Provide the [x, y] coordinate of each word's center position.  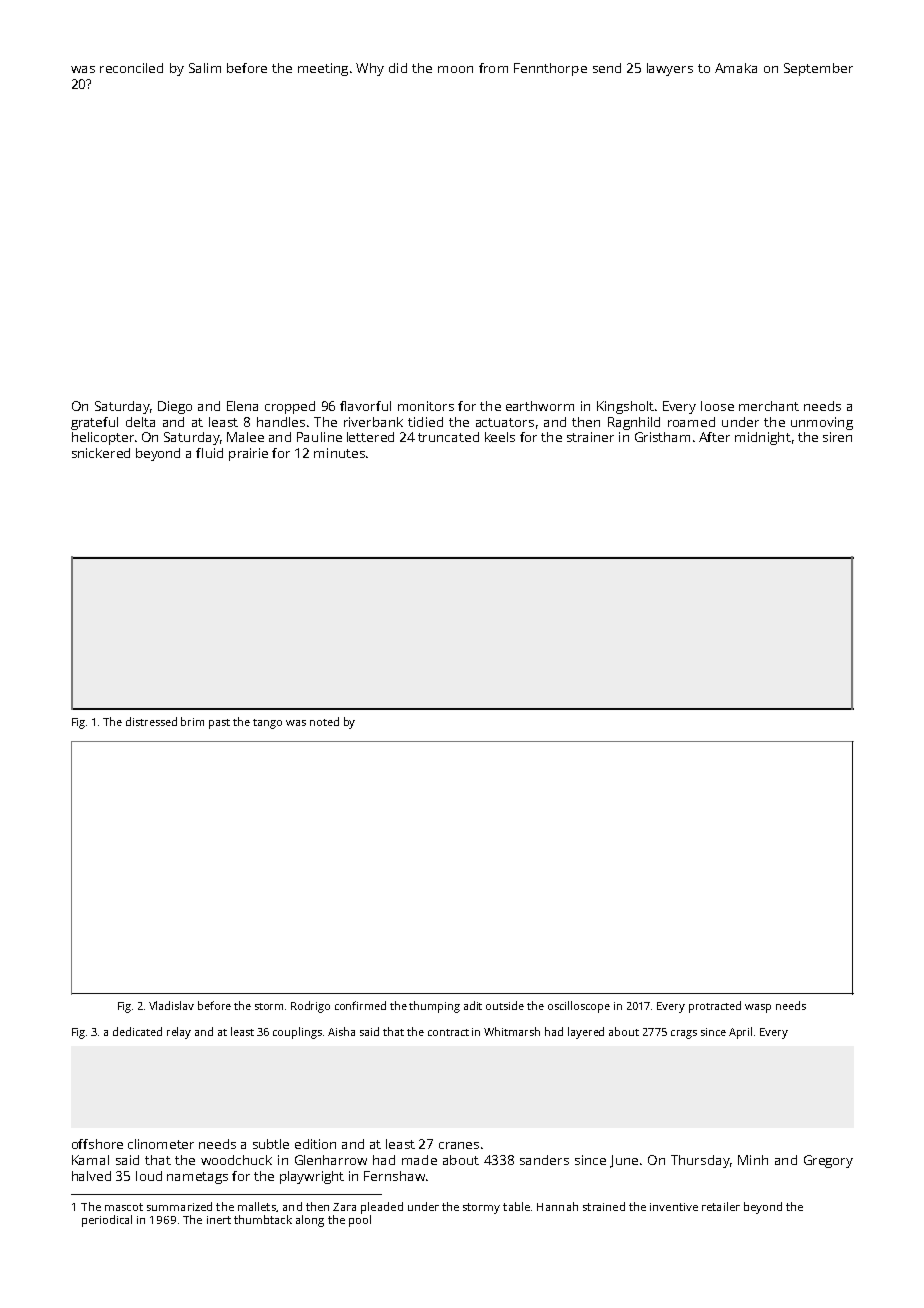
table [516, 1206]
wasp [758, 1008]
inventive [674, 1207]
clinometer [161, 1144]
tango [267, 724]
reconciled [131, 68]
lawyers [670, 69]
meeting [323, 69]
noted [324, 721]
